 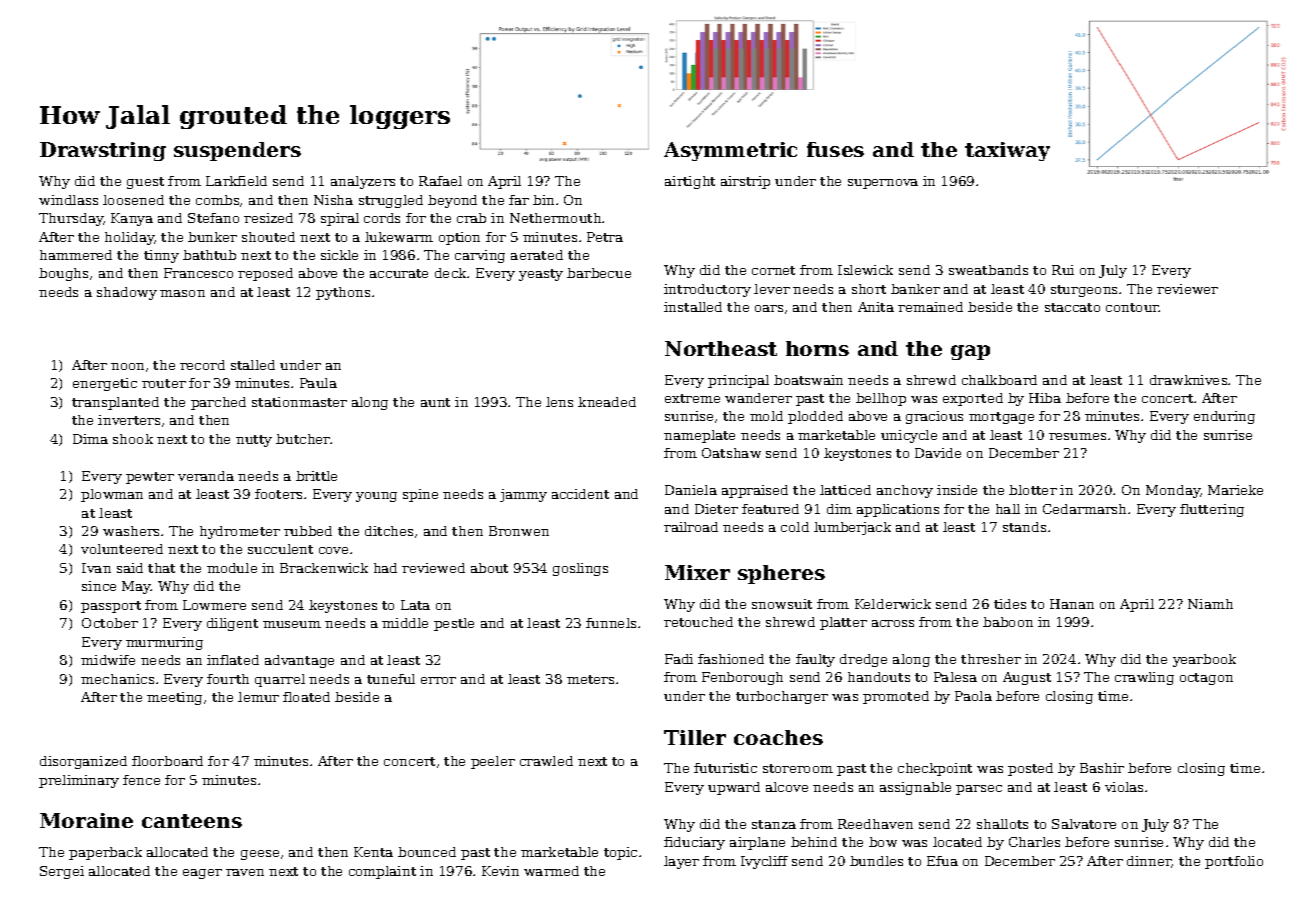 I want to click on bin, so click(x=543, y=200).
